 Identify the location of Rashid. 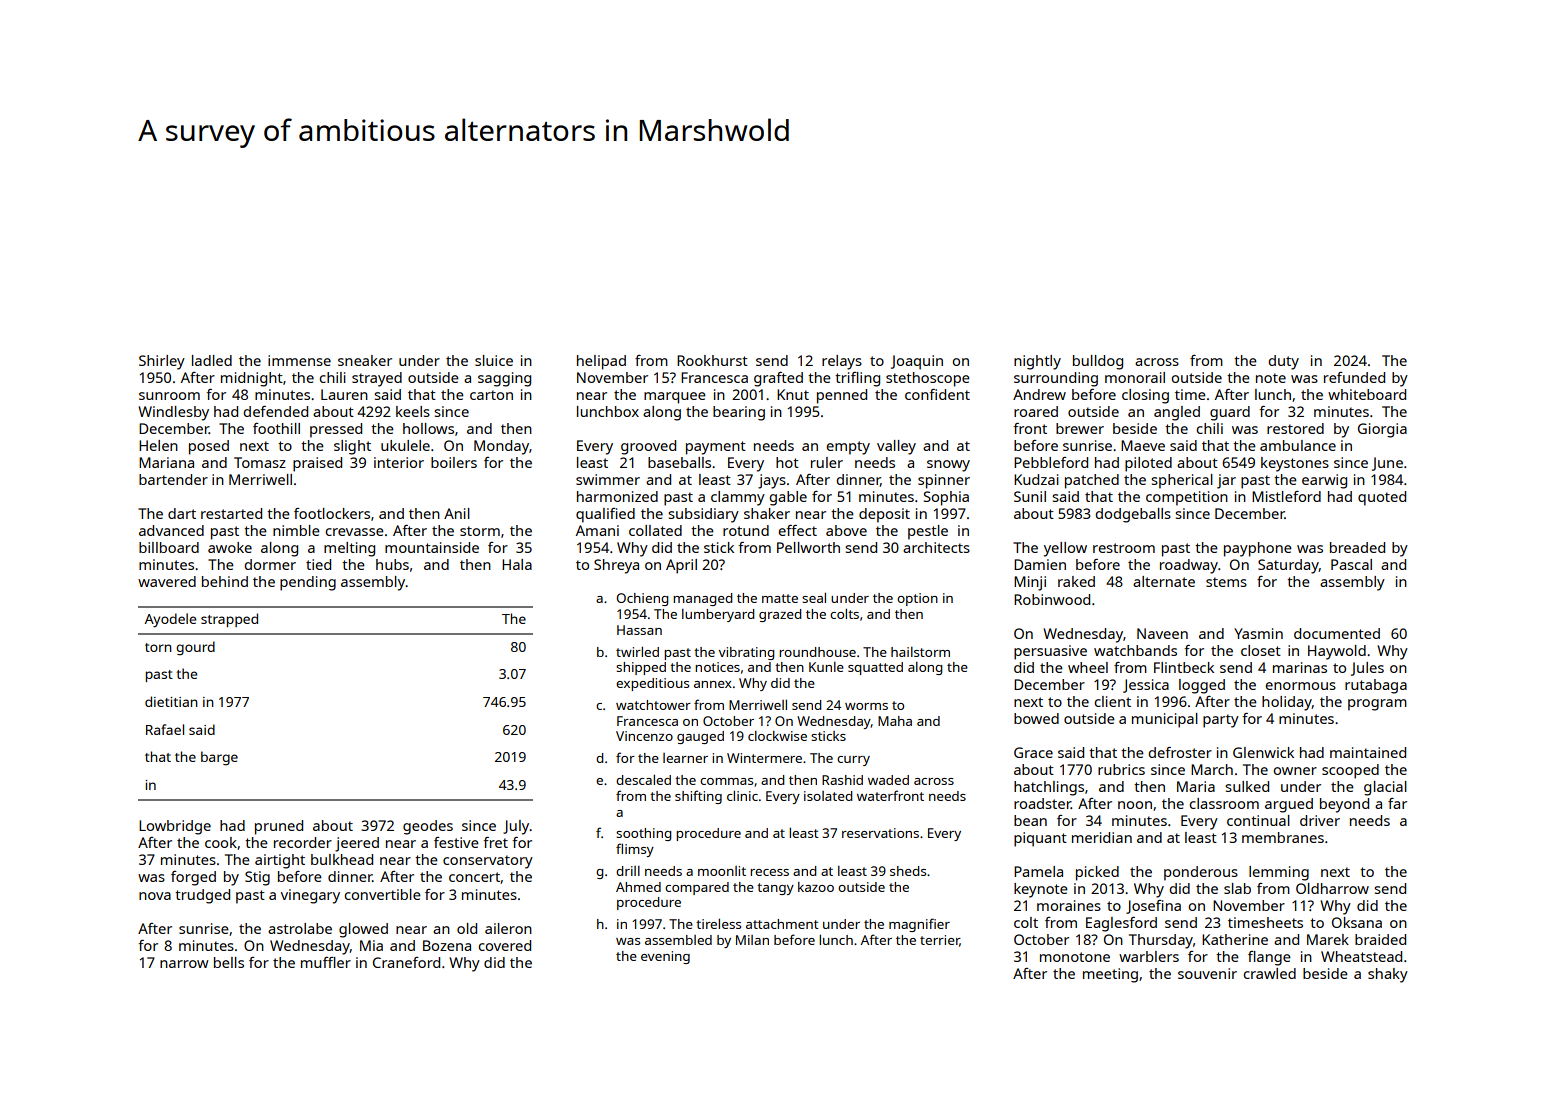
(842, 780).
